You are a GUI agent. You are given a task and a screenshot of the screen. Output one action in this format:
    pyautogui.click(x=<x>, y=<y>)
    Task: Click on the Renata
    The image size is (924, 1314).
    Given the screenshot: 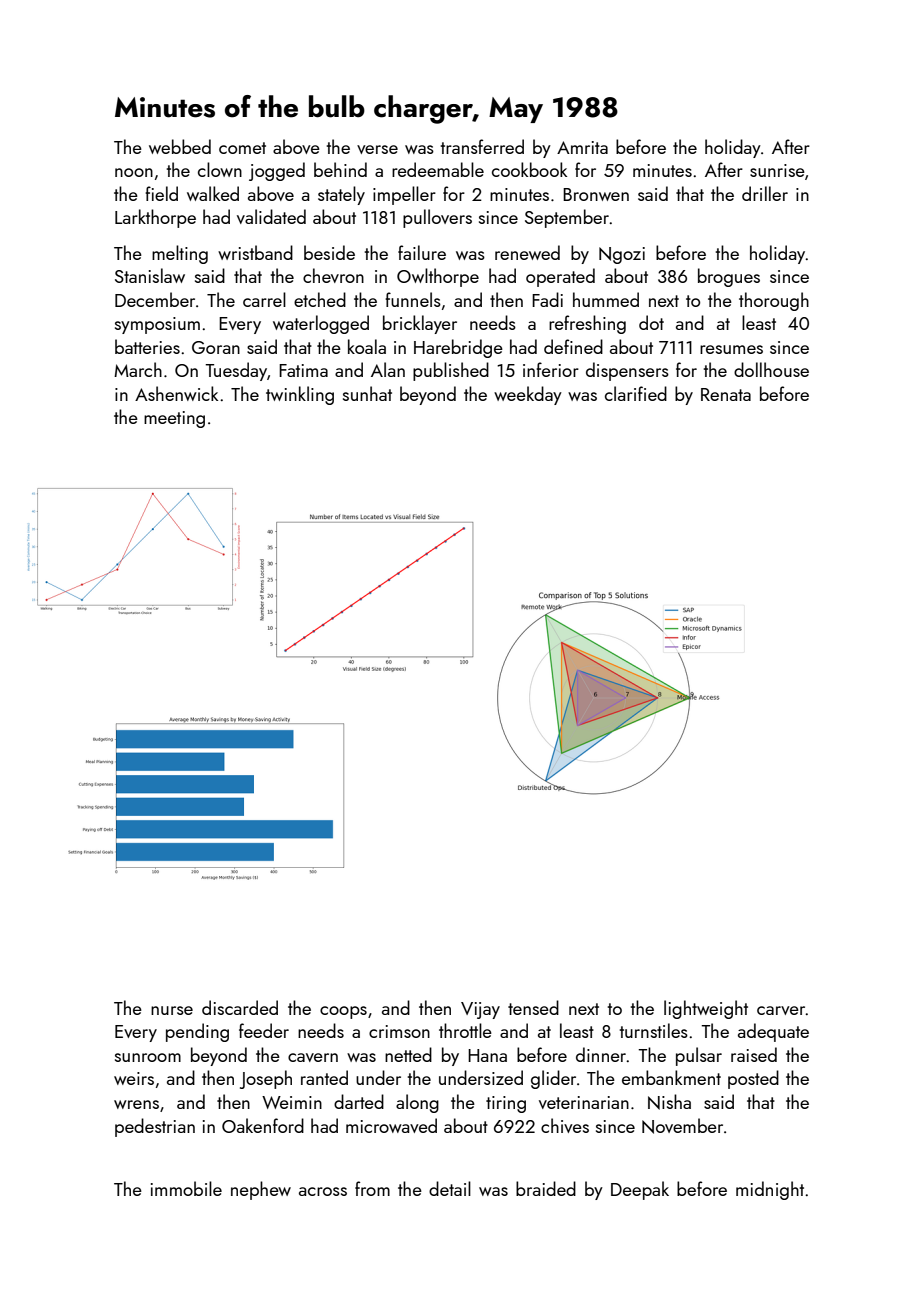 What is the action you would take?
    pyautogui.click(x=726, y=394)
